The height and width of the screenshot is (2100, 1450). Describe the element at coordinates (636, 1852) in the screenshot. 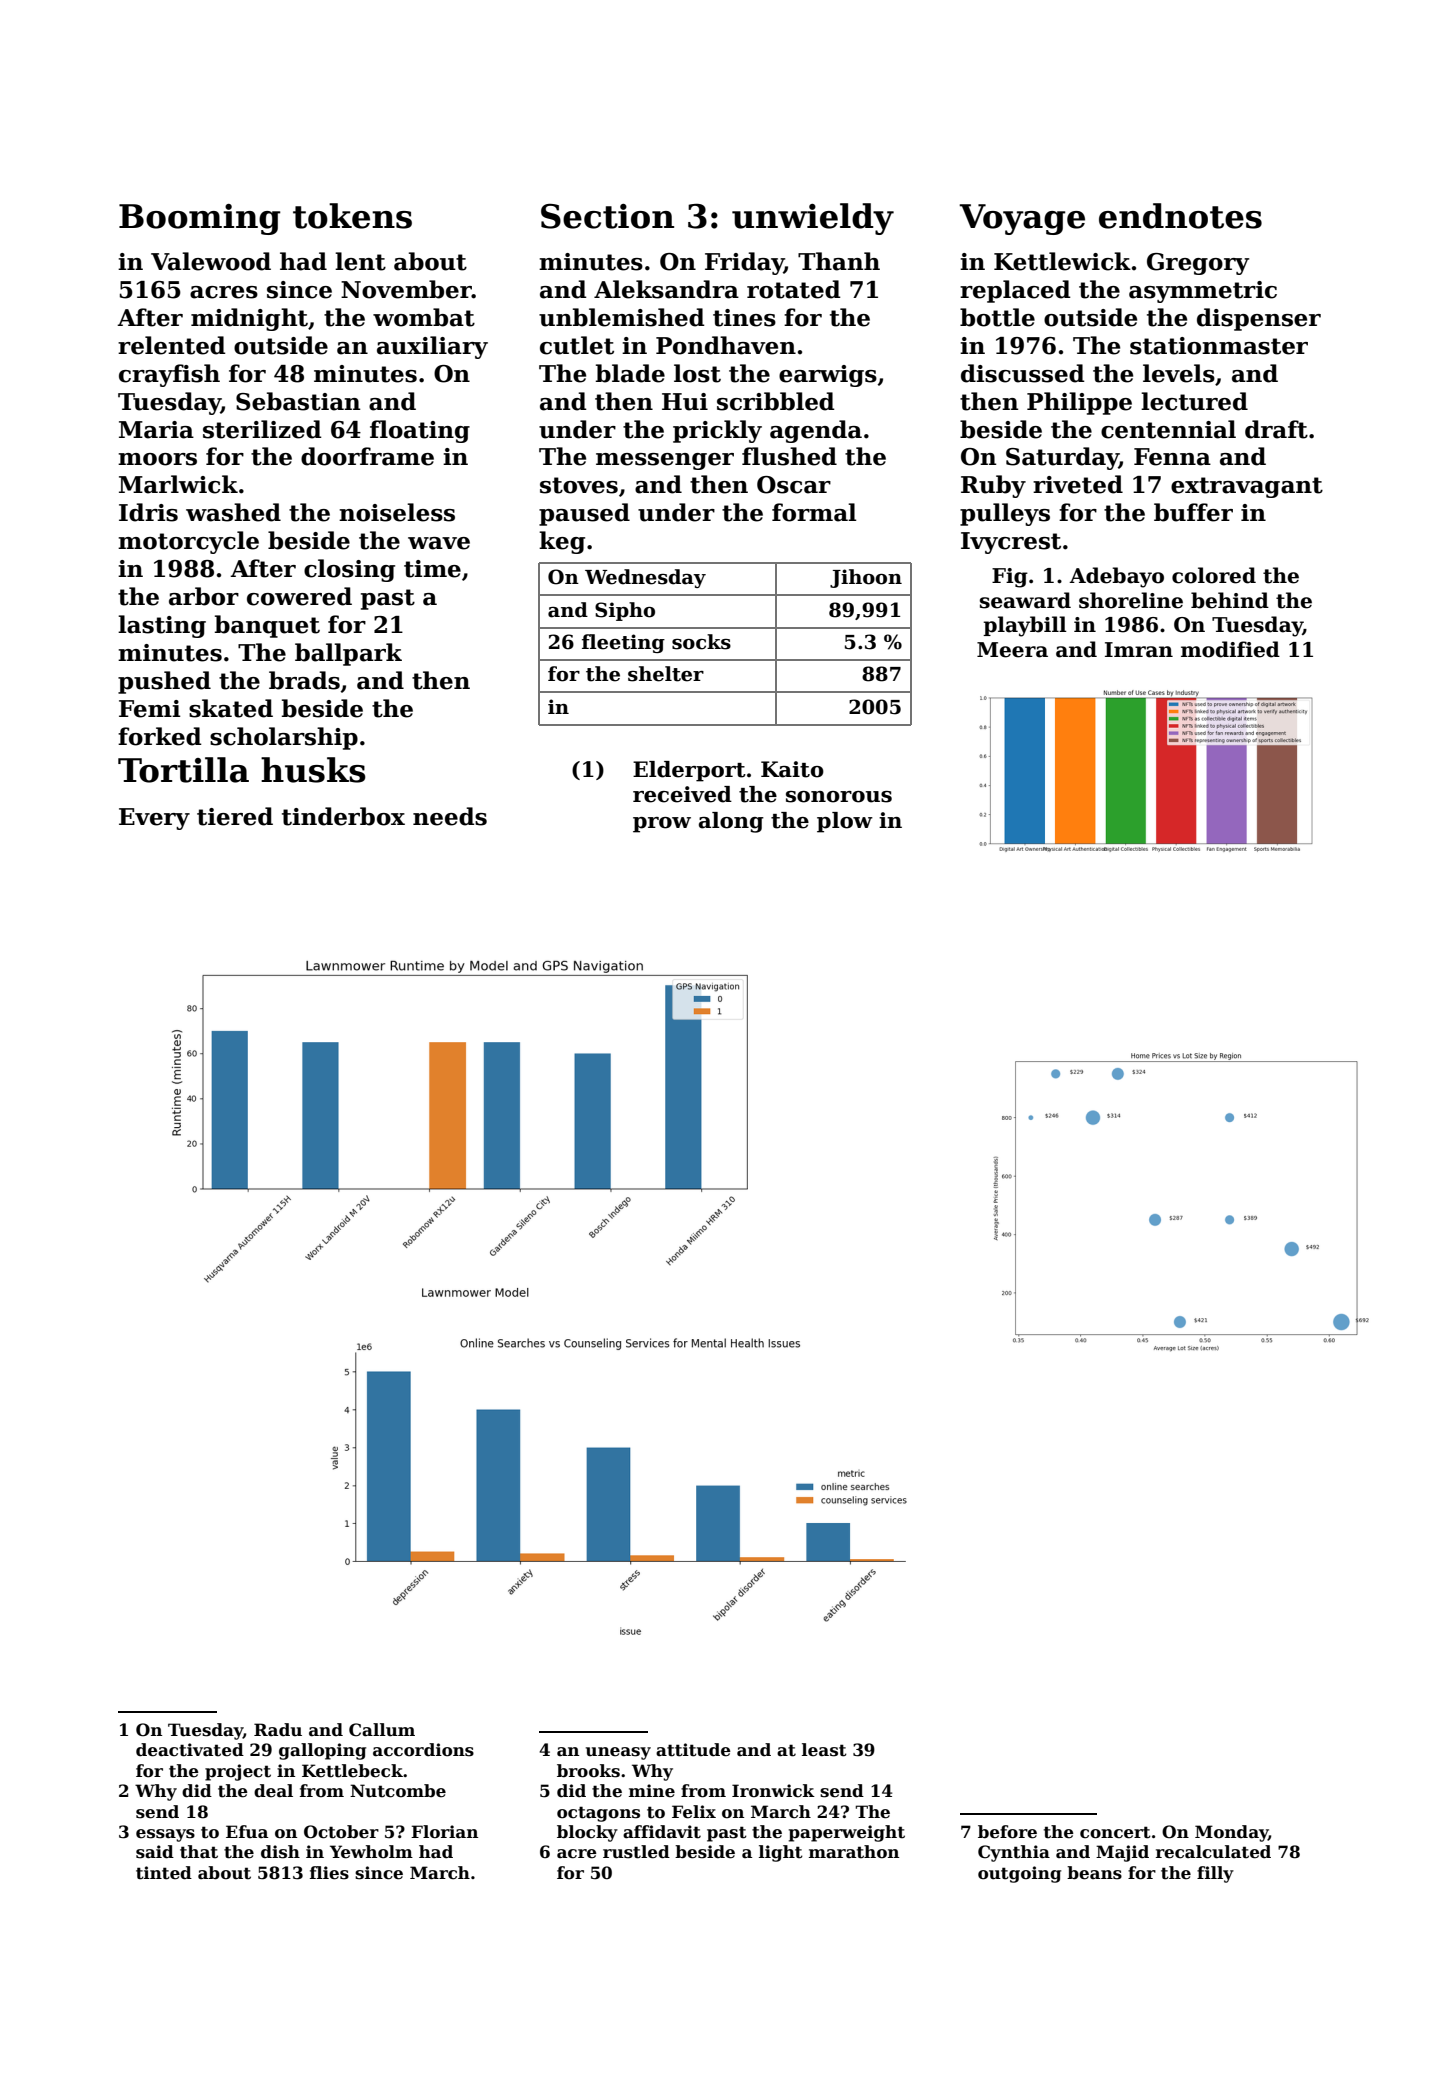

I see `rustled` at that location.
